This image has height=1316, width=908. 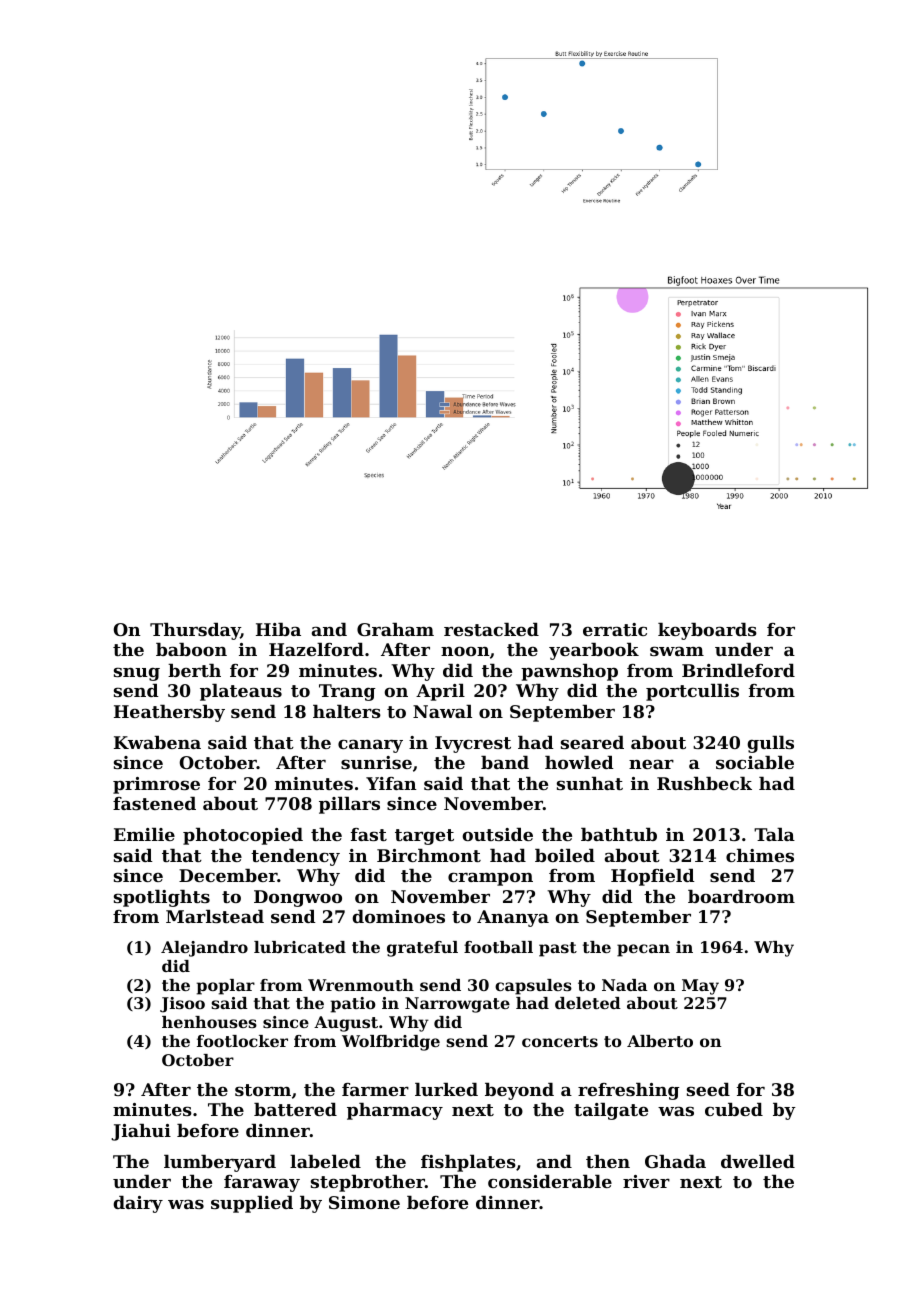 I want to click on Yifan, so click(x=391, y=783).
